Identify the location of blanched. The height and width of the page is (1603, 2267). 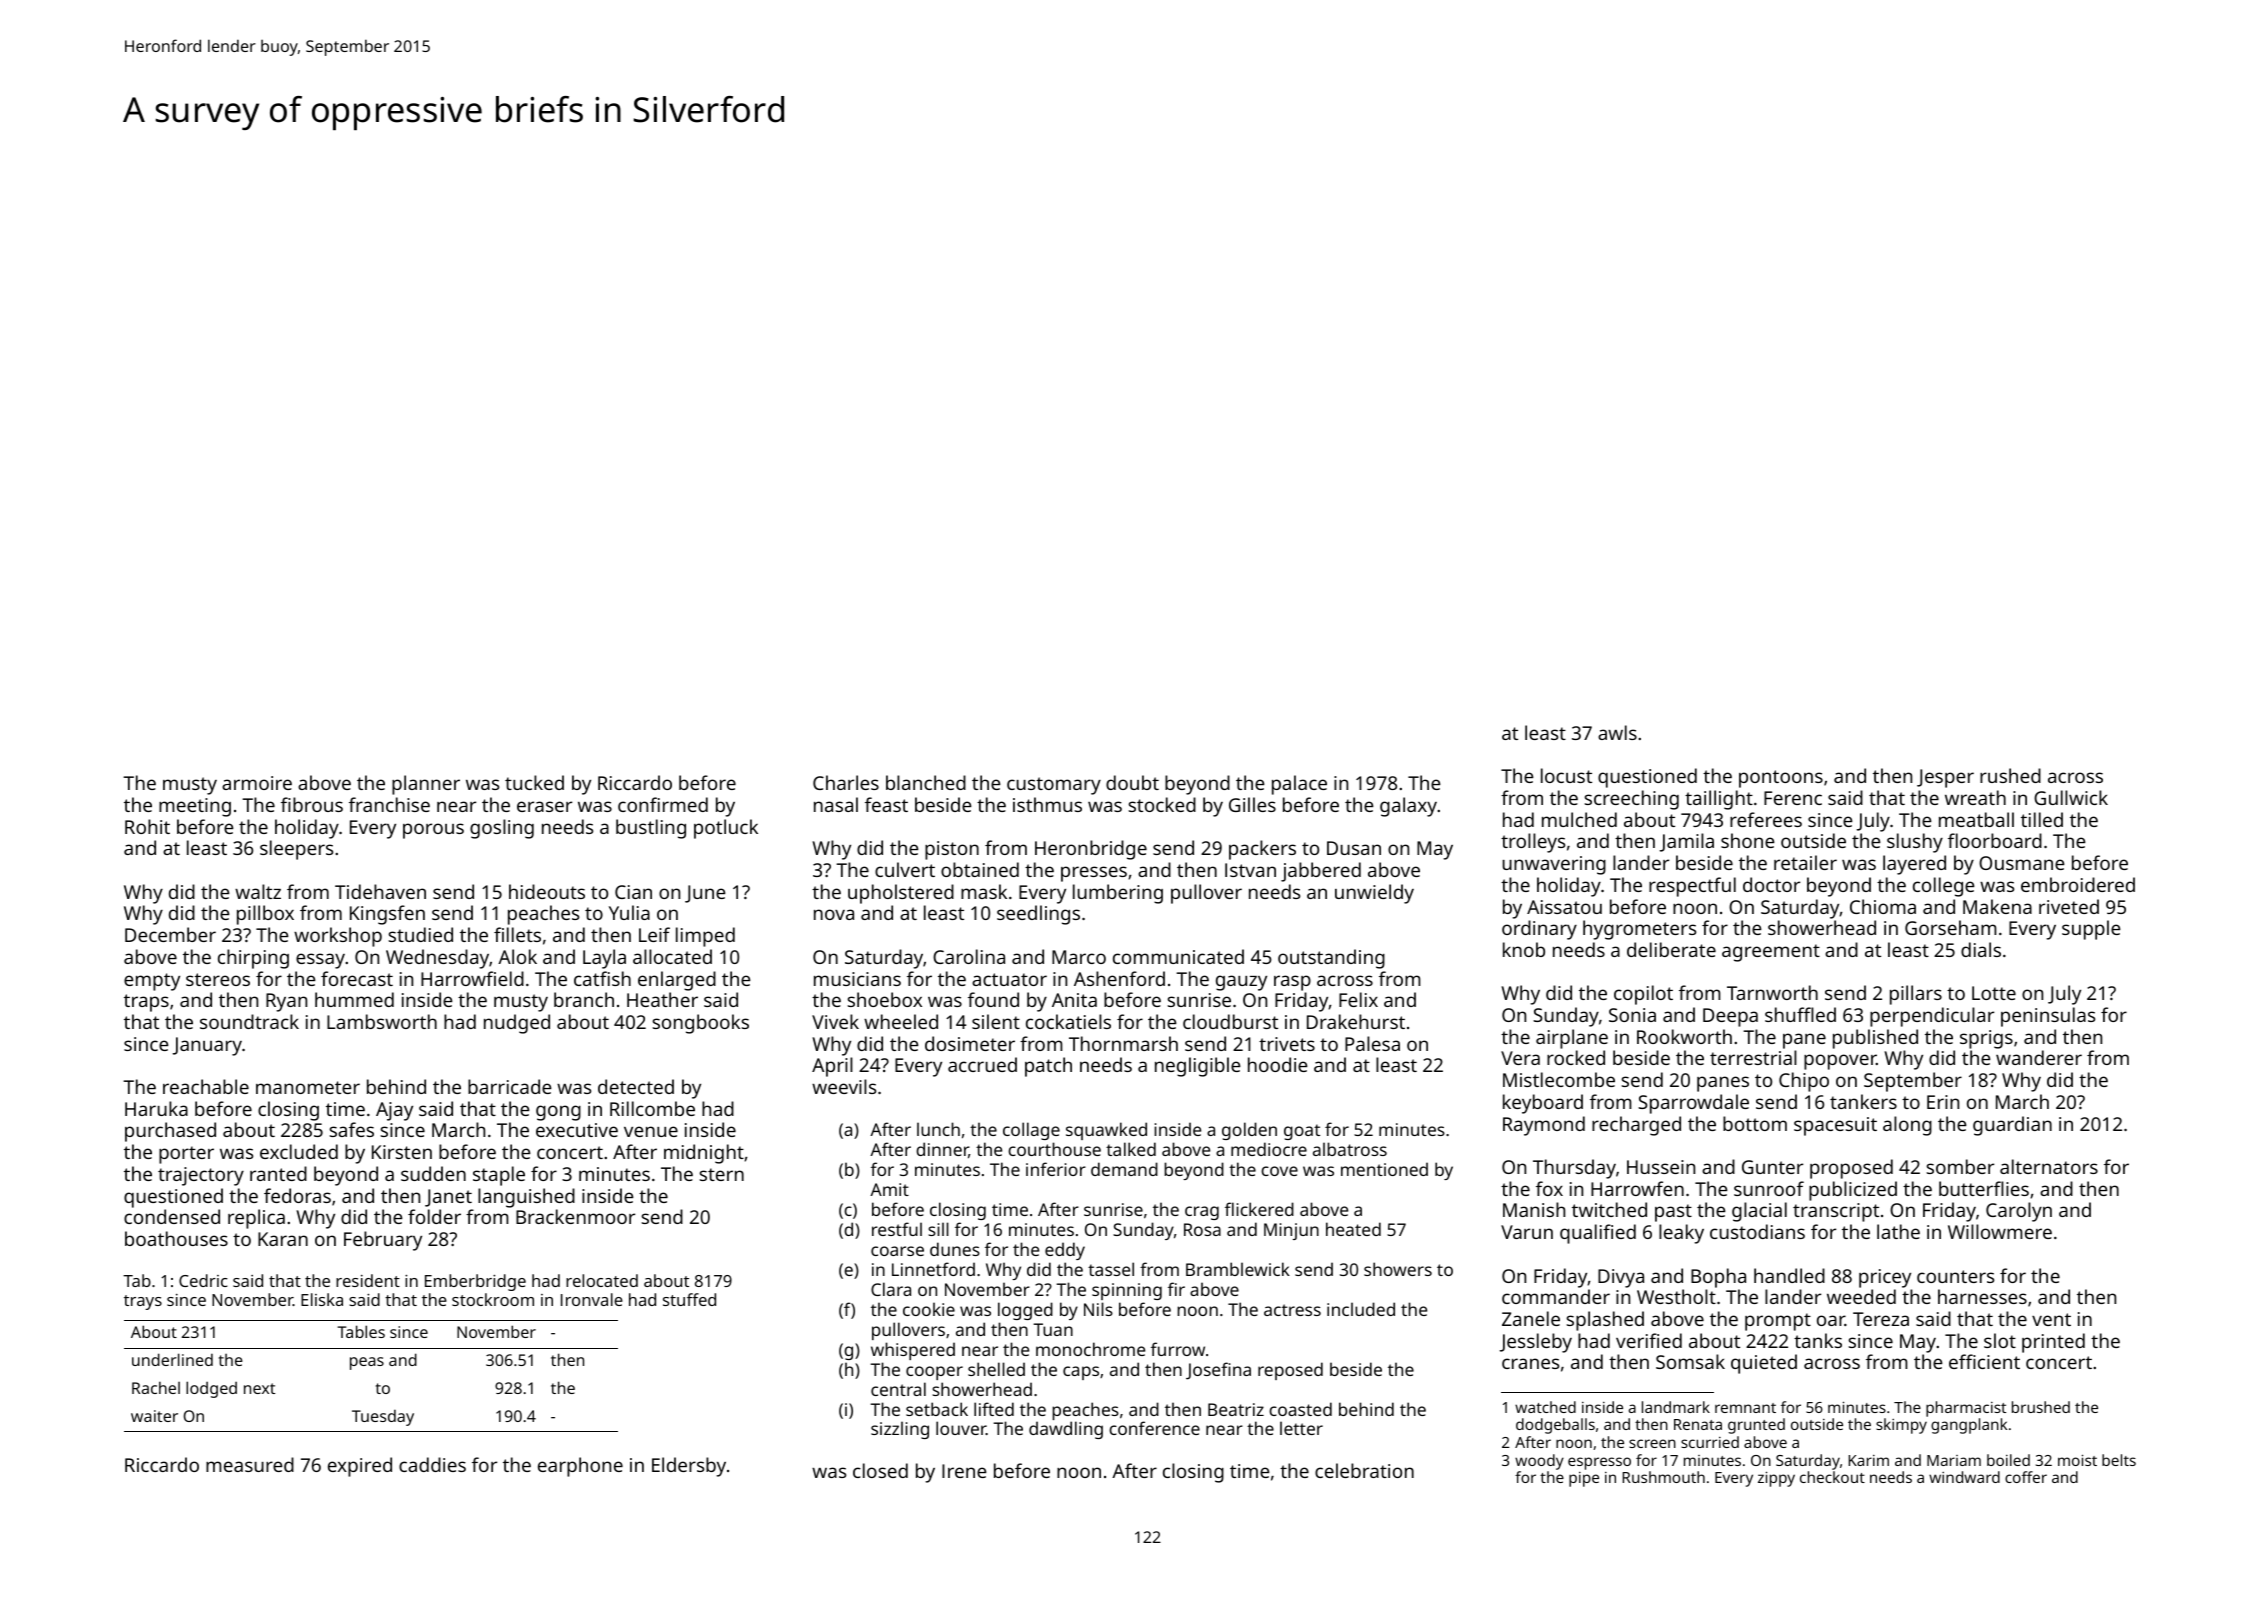
(926, 782).
